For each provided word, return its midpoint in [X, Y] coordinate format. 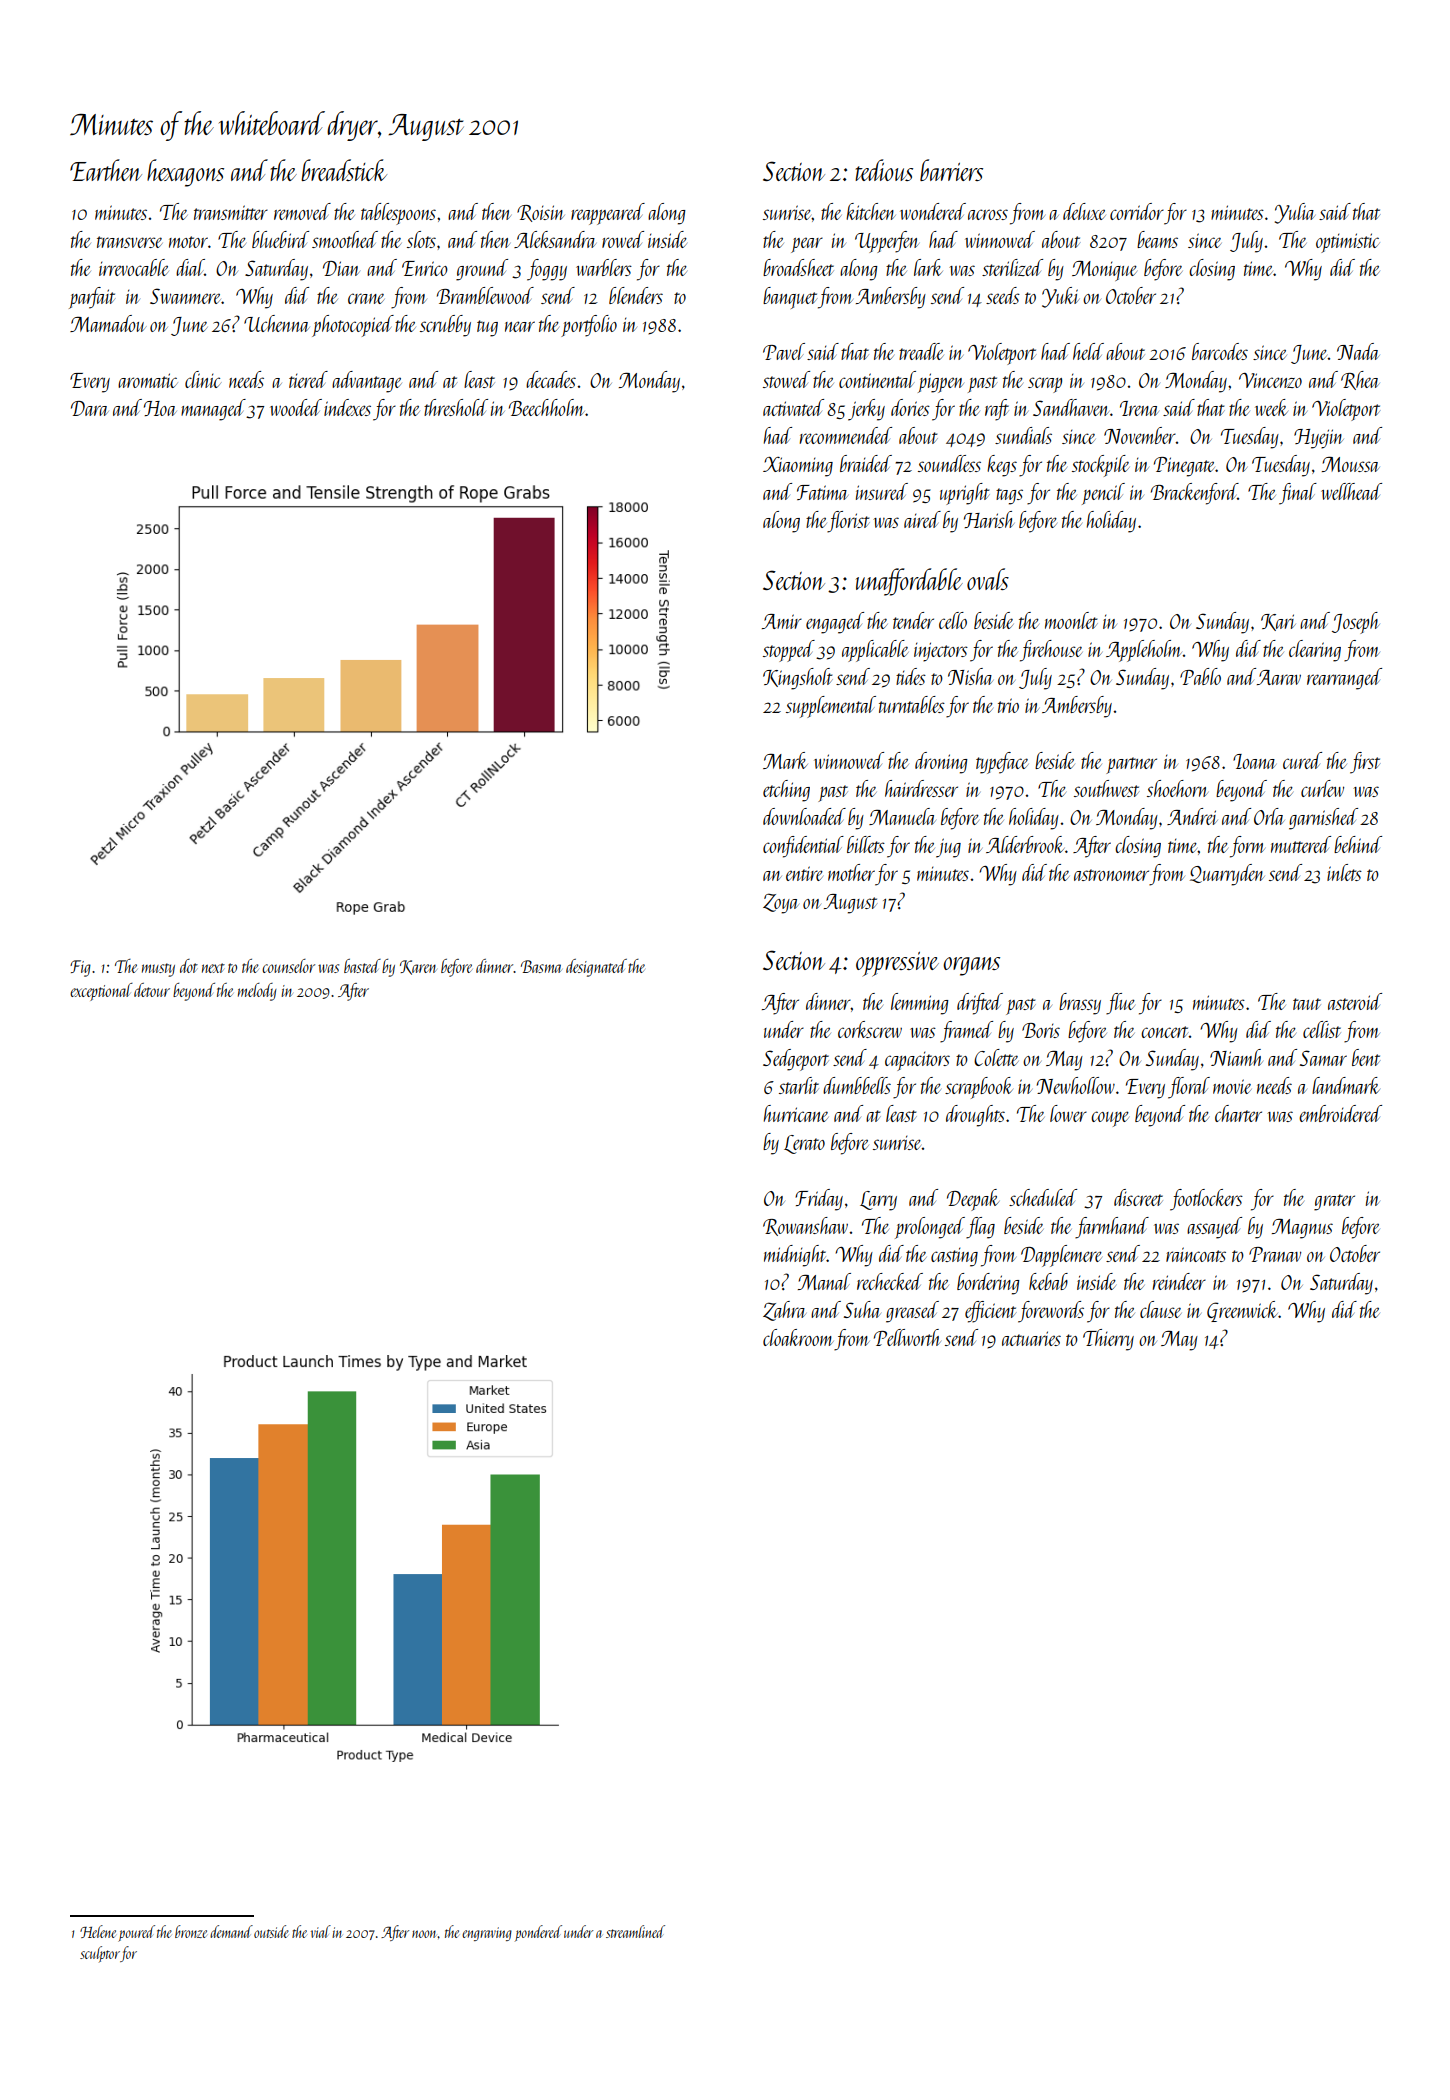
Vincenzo [1270, 380]
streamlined [635, 1931]
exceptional [101, 992]
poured [136, 1933]
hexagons [185, 173]
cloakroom [798, 1337]
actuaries [1031, 1338]
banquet [790, 298]
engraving [487, 1934]
